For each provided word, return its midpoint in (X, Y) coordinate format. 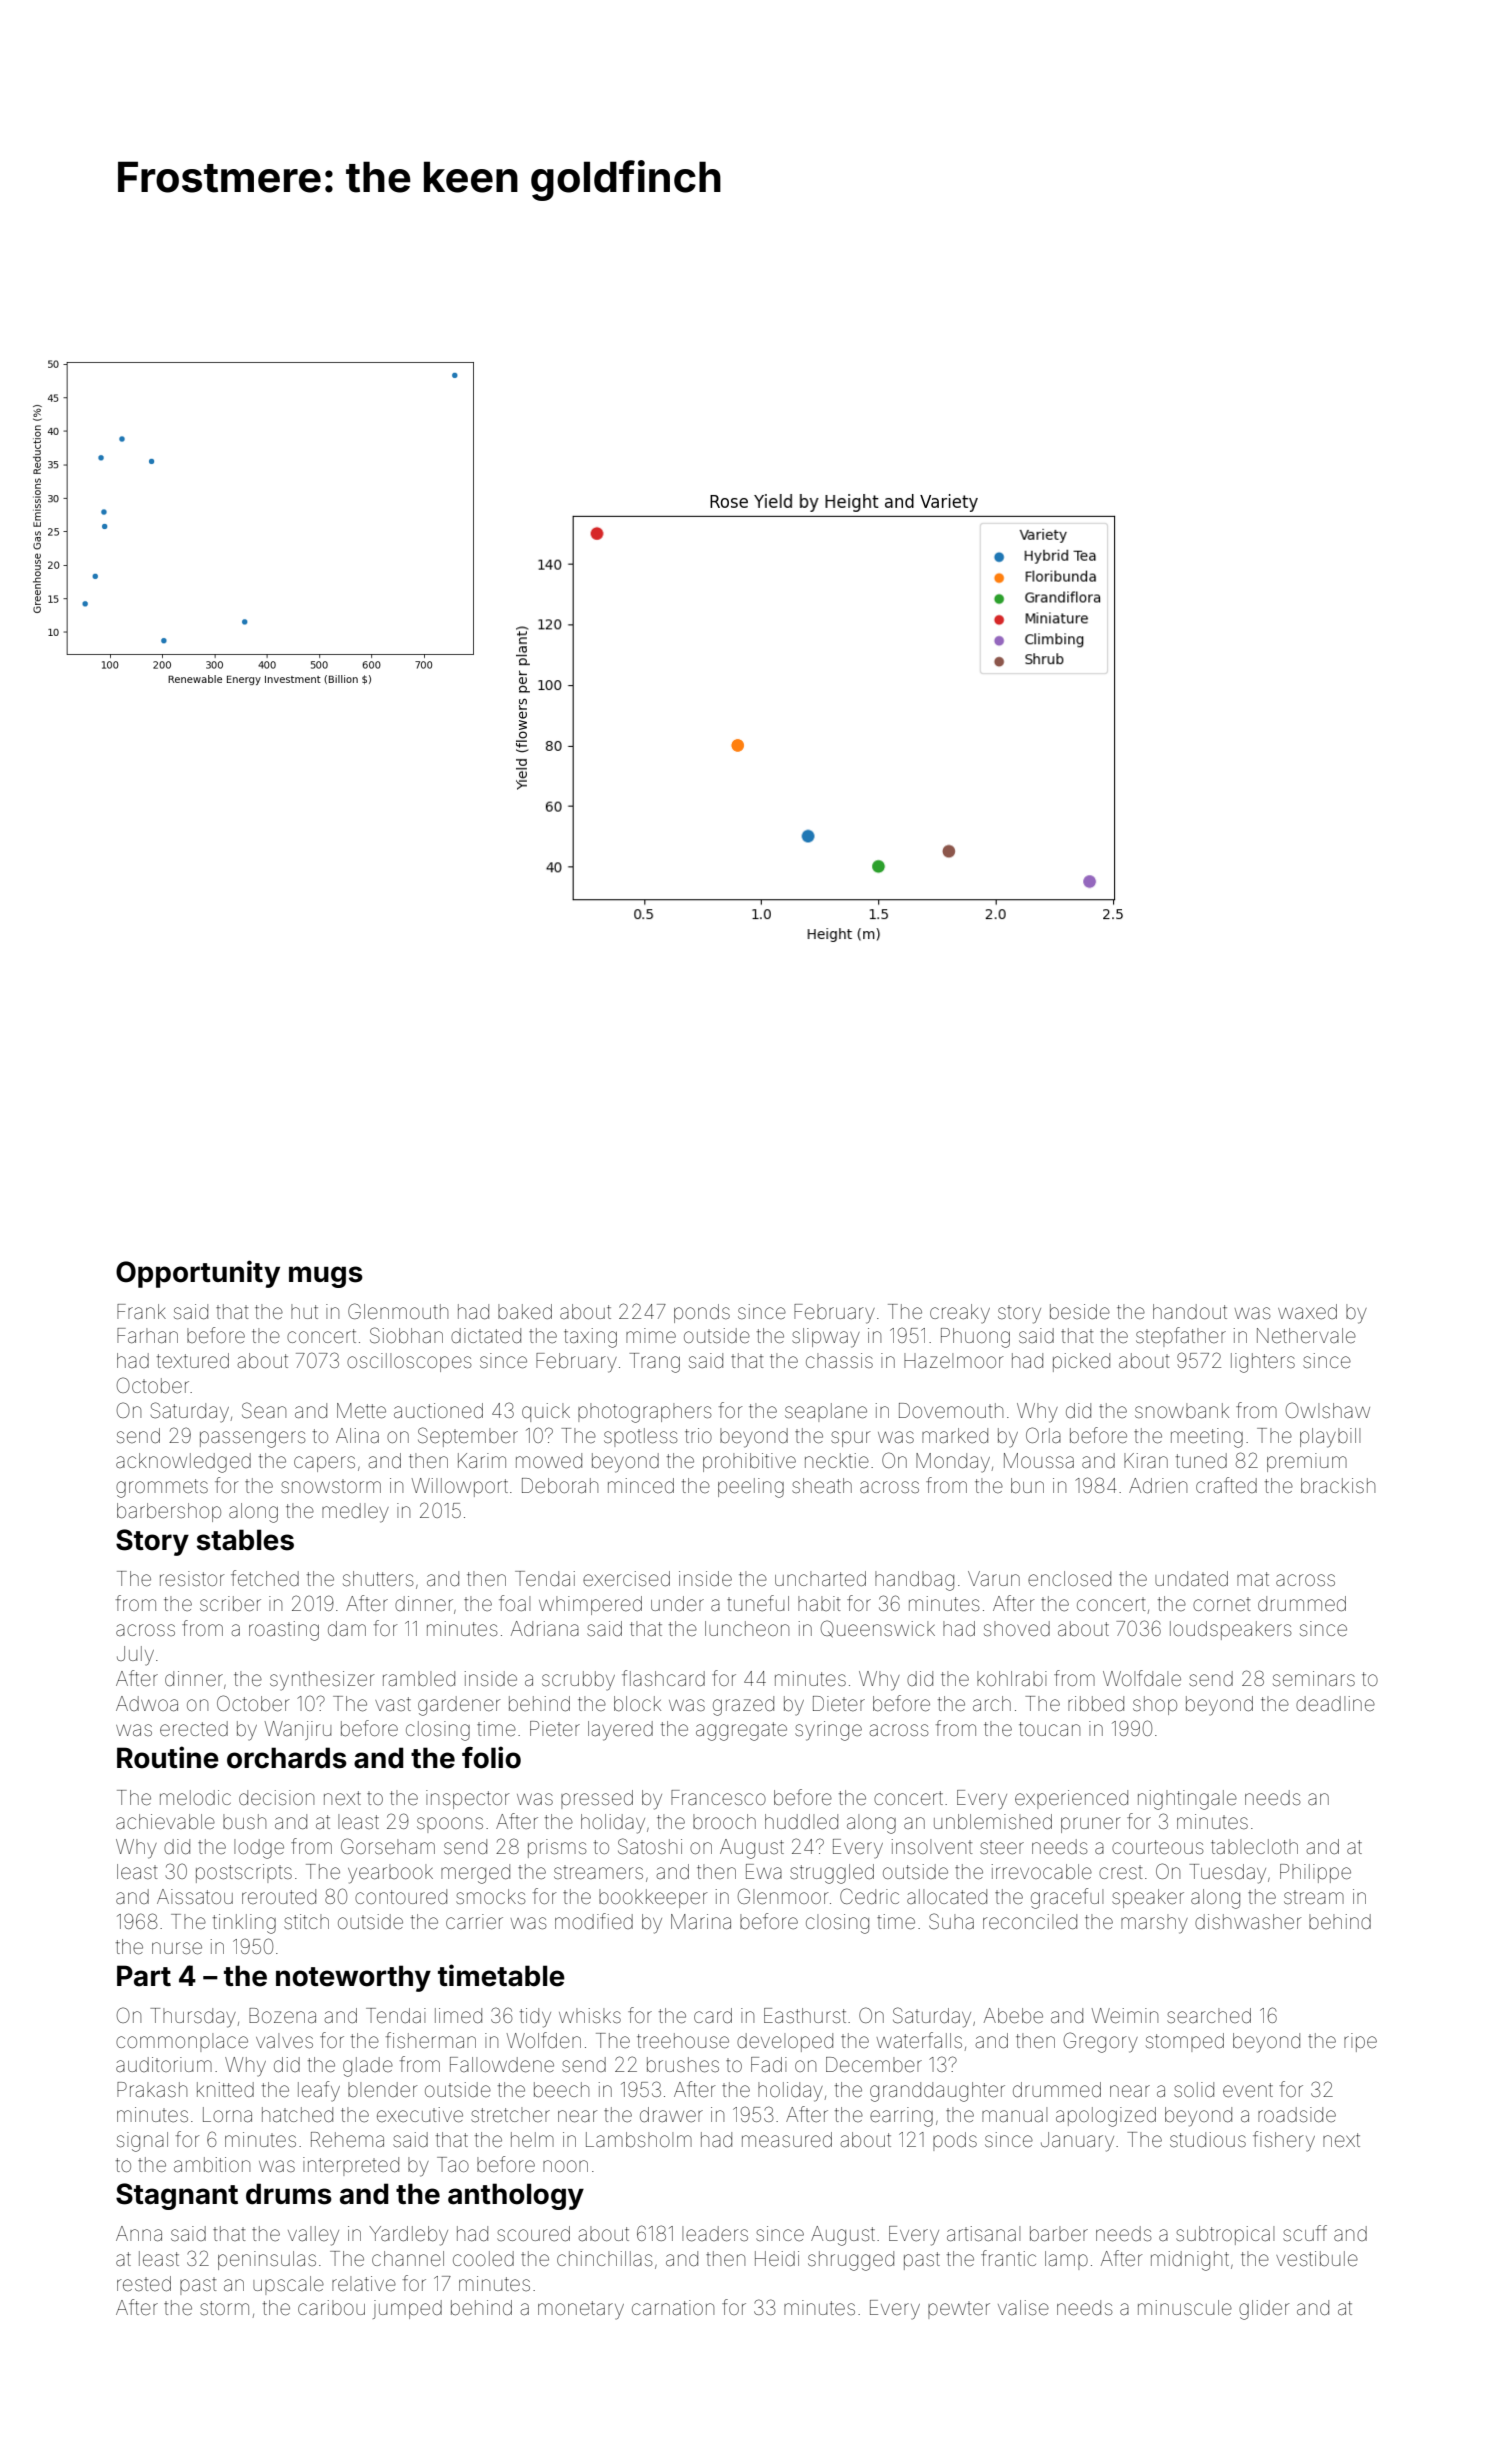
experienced (1071, 1799)
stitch (306, 1921)
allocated (947, 1897)
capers (324, 1464)
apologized (1106, 2117)
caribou (331, 2307)
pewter (959, 2310)
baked (525, 1311)
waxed (1307, 1311)
